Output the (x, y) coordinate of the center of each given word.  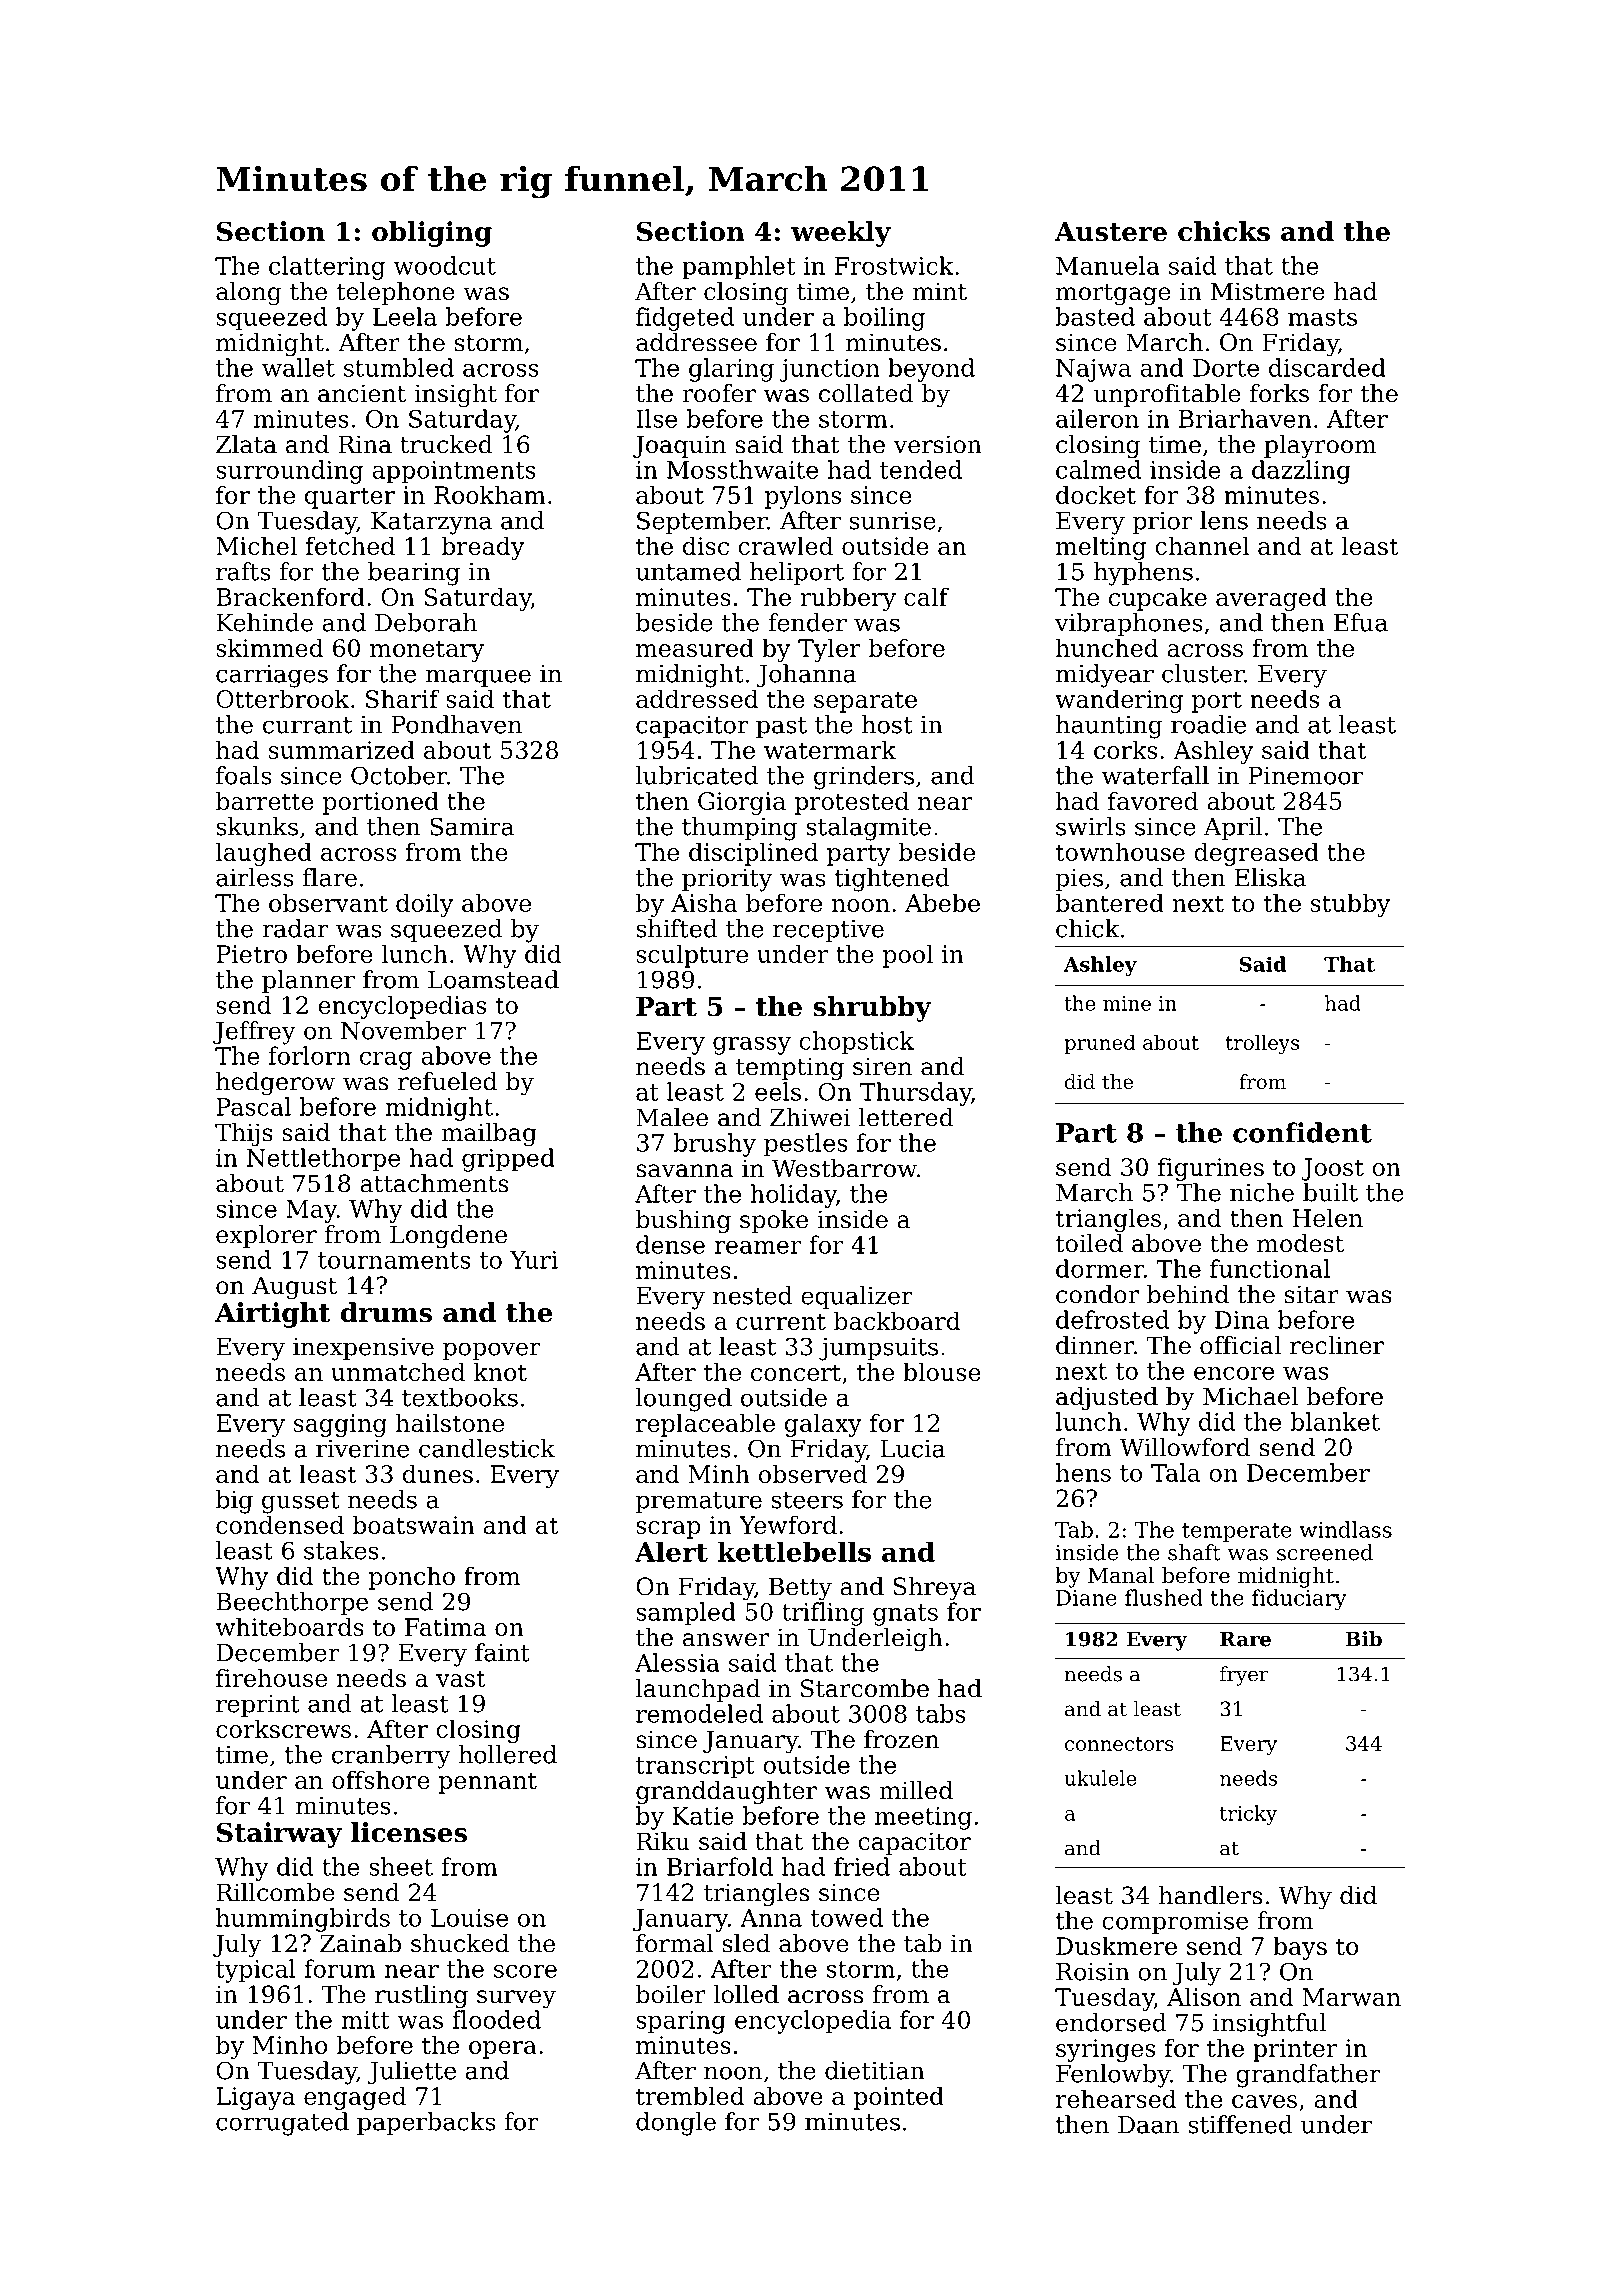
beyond (931, 370)
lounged (684, 1400)
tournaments (394, 1260)
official (1240, 1345)
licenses (409, 1832)
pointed (899, 2098)
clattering (327, 268)
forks (1279, 393)
